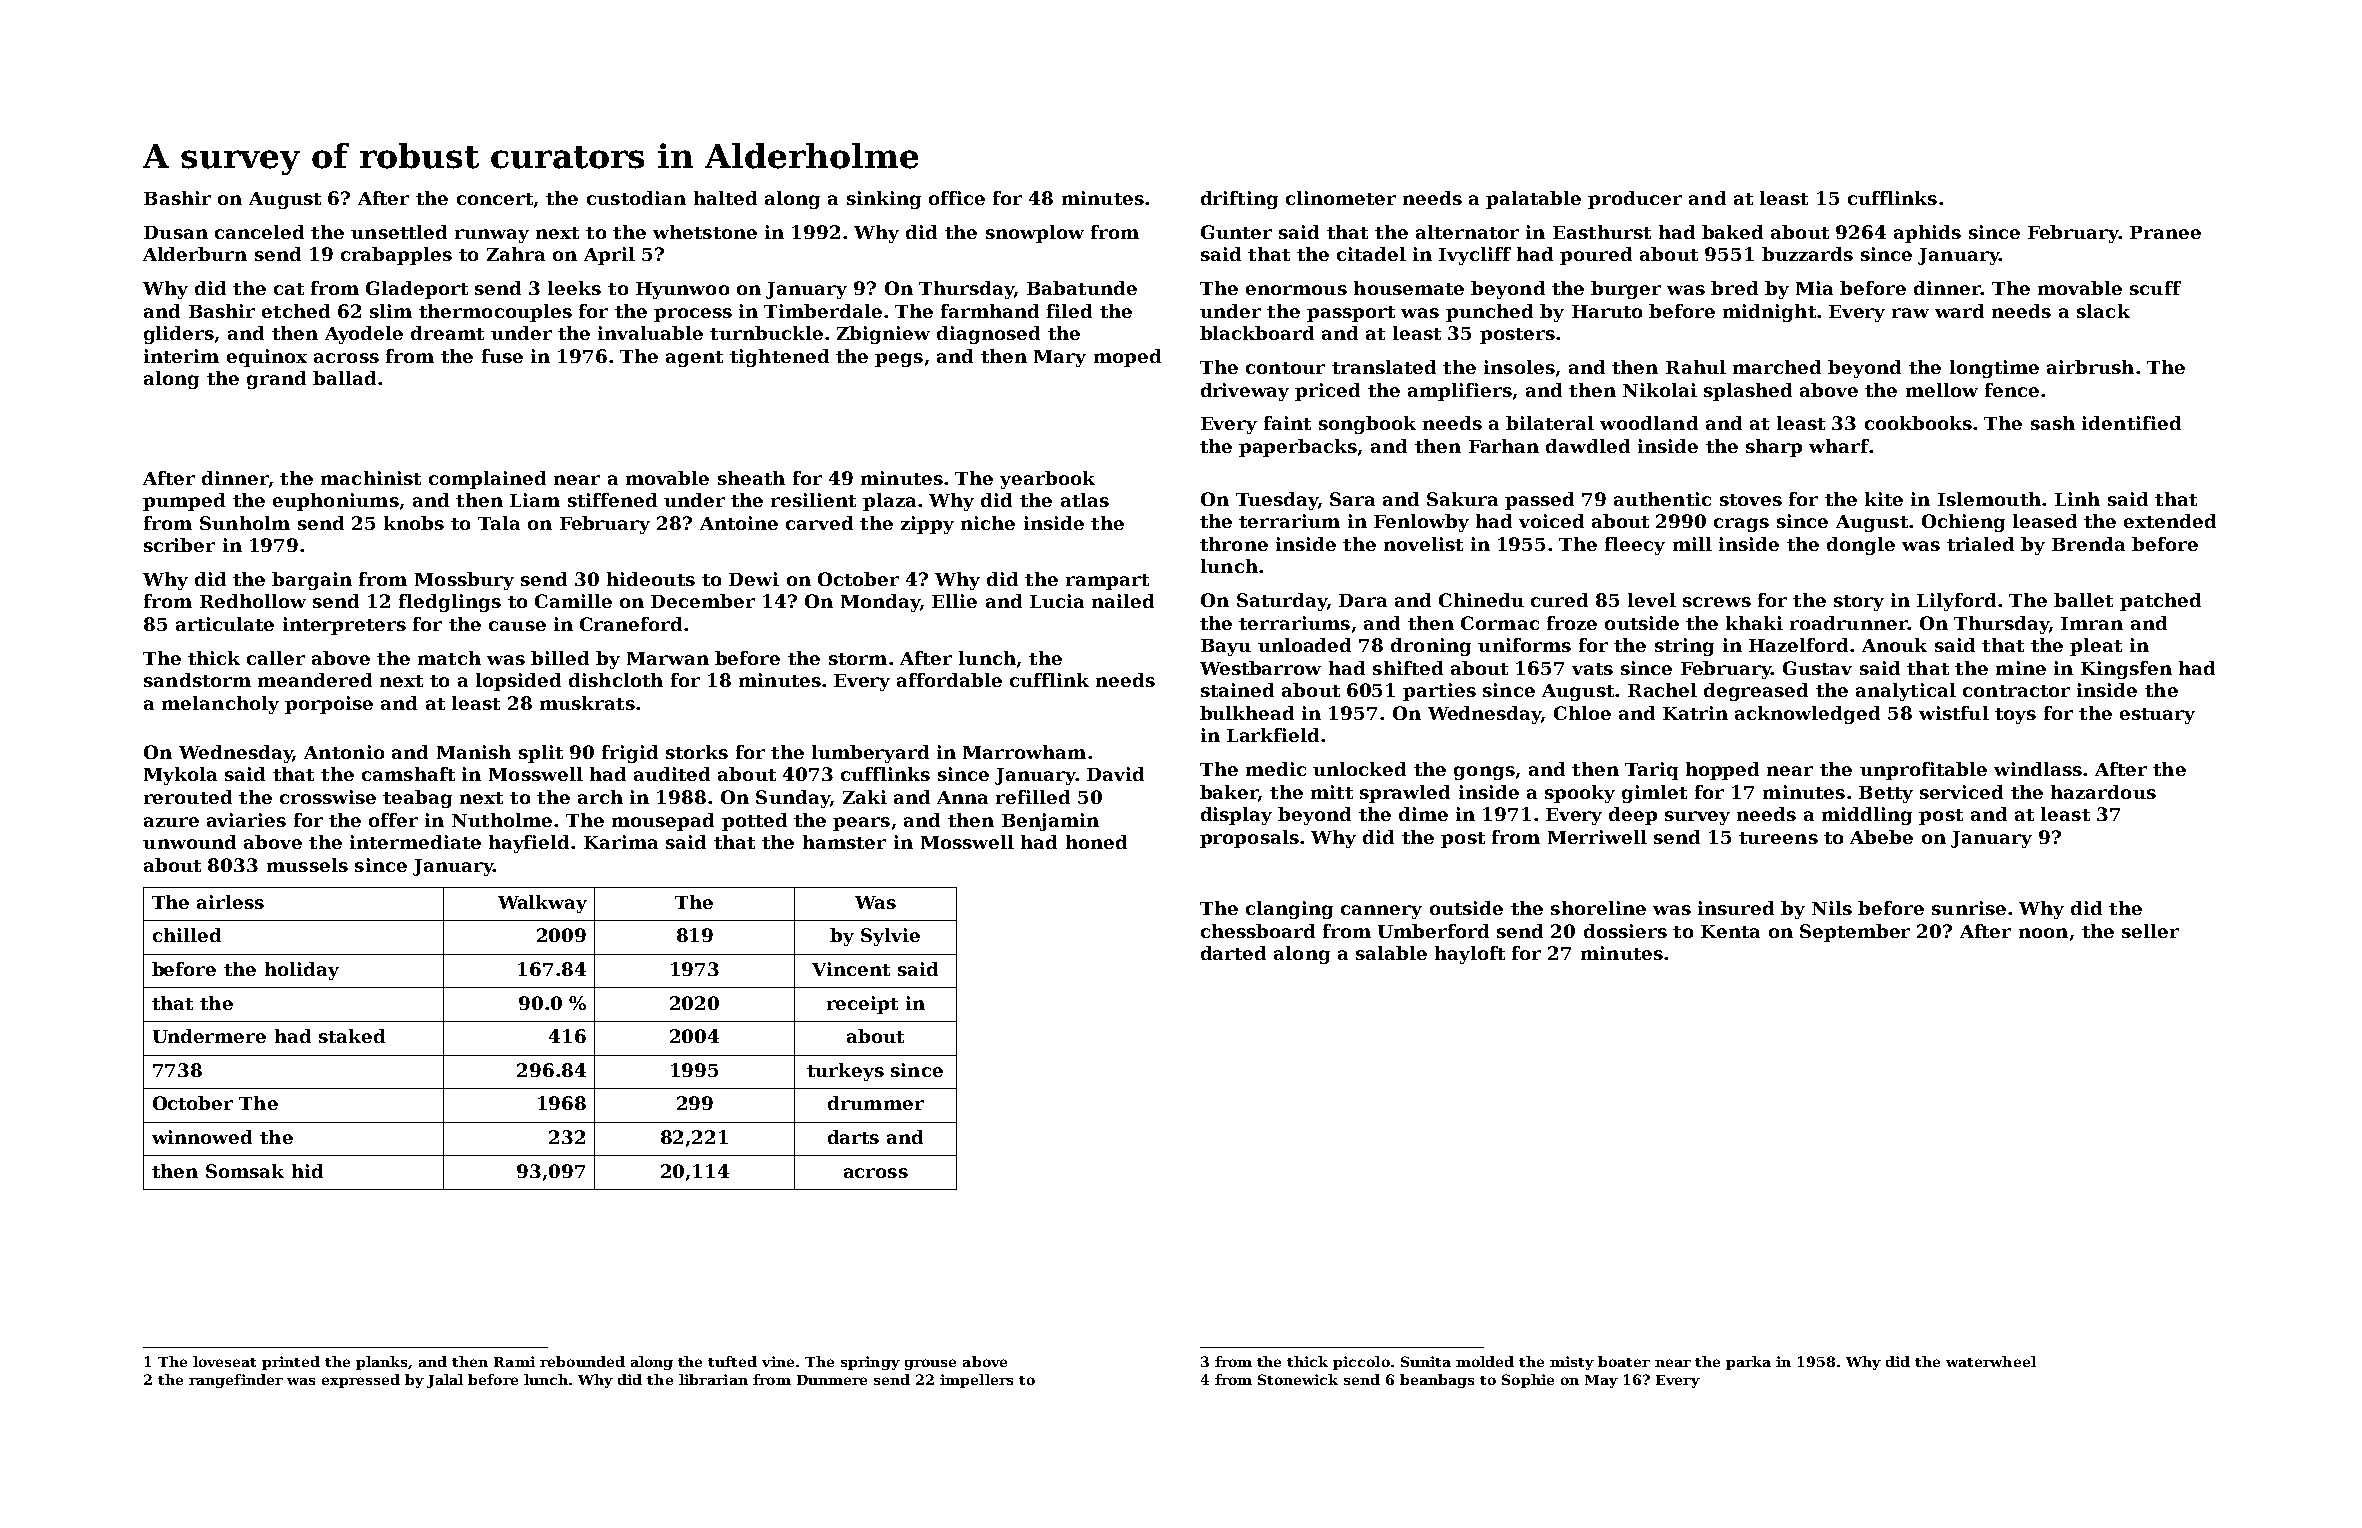 The width and height of the image is (2362, 1528). I want to click on Jalal, so click(445, 1381).
